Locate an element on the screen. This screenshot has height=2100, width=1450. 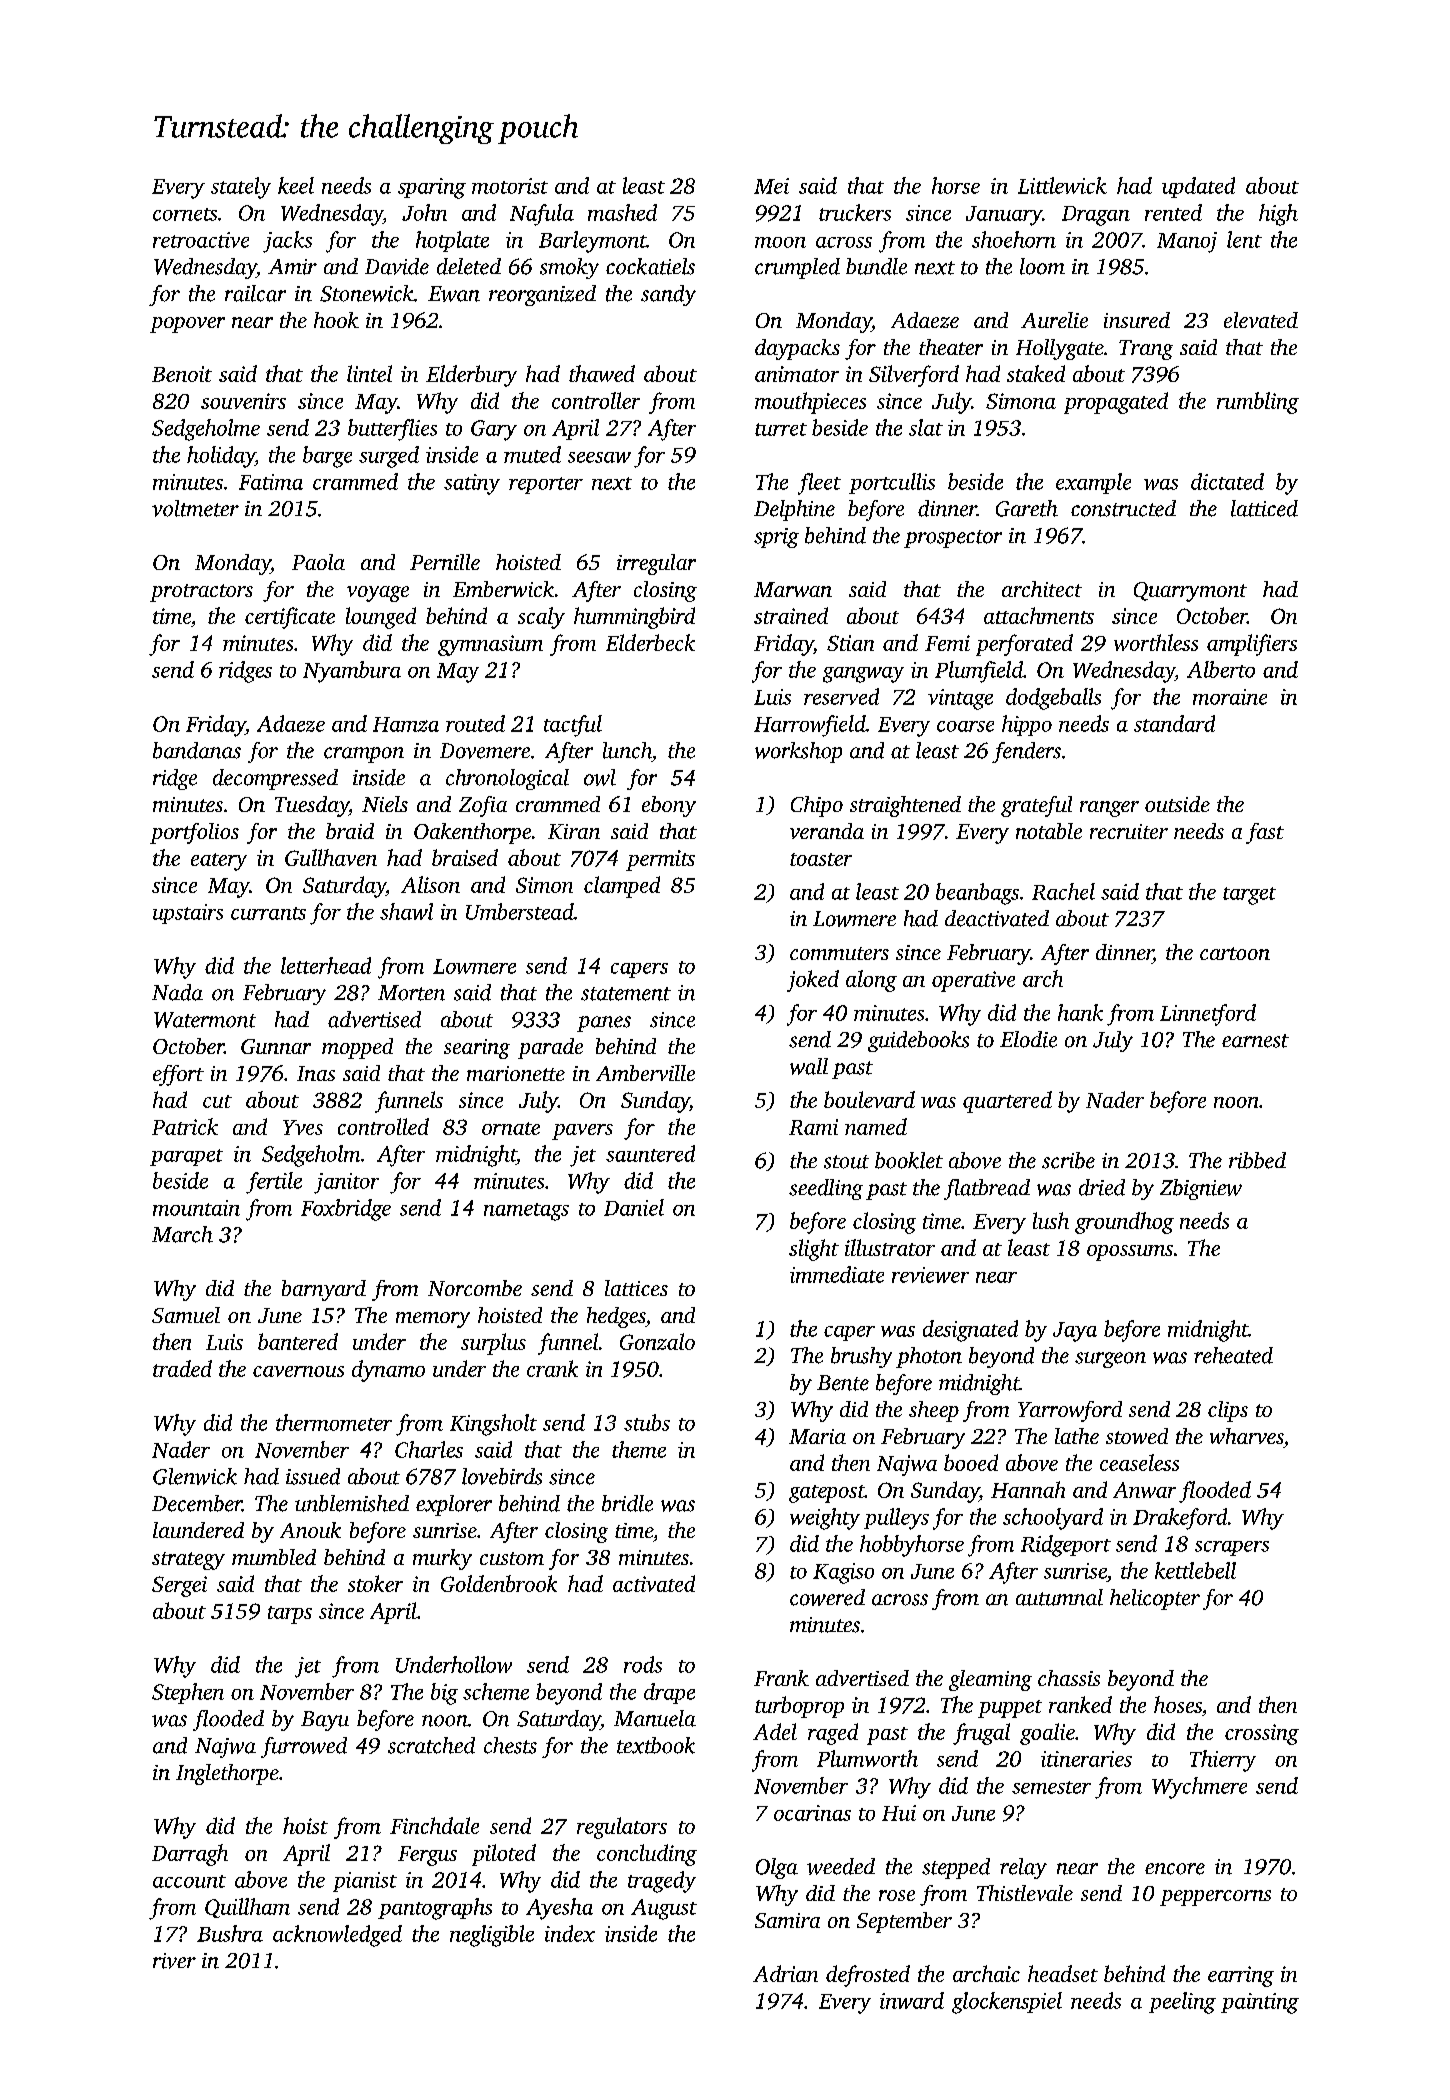
Adrian is located at coordinates (785, 1973).
